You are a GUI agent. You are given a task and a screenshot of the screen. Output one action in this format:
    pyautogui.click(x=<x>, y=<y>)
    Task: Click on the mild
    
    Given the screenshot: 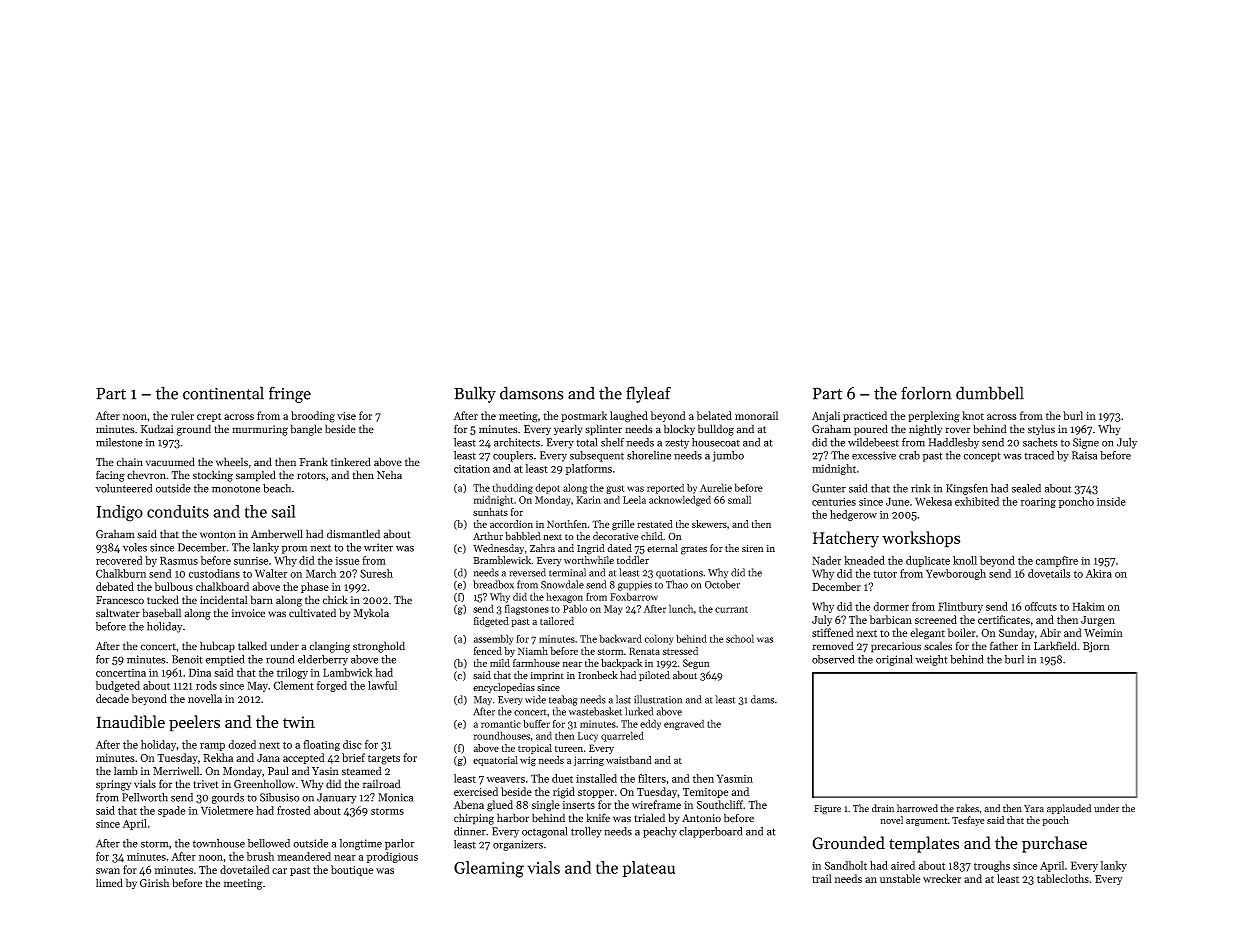 What is the action you would take?
    pyautogui.click(x=500, y=663)
